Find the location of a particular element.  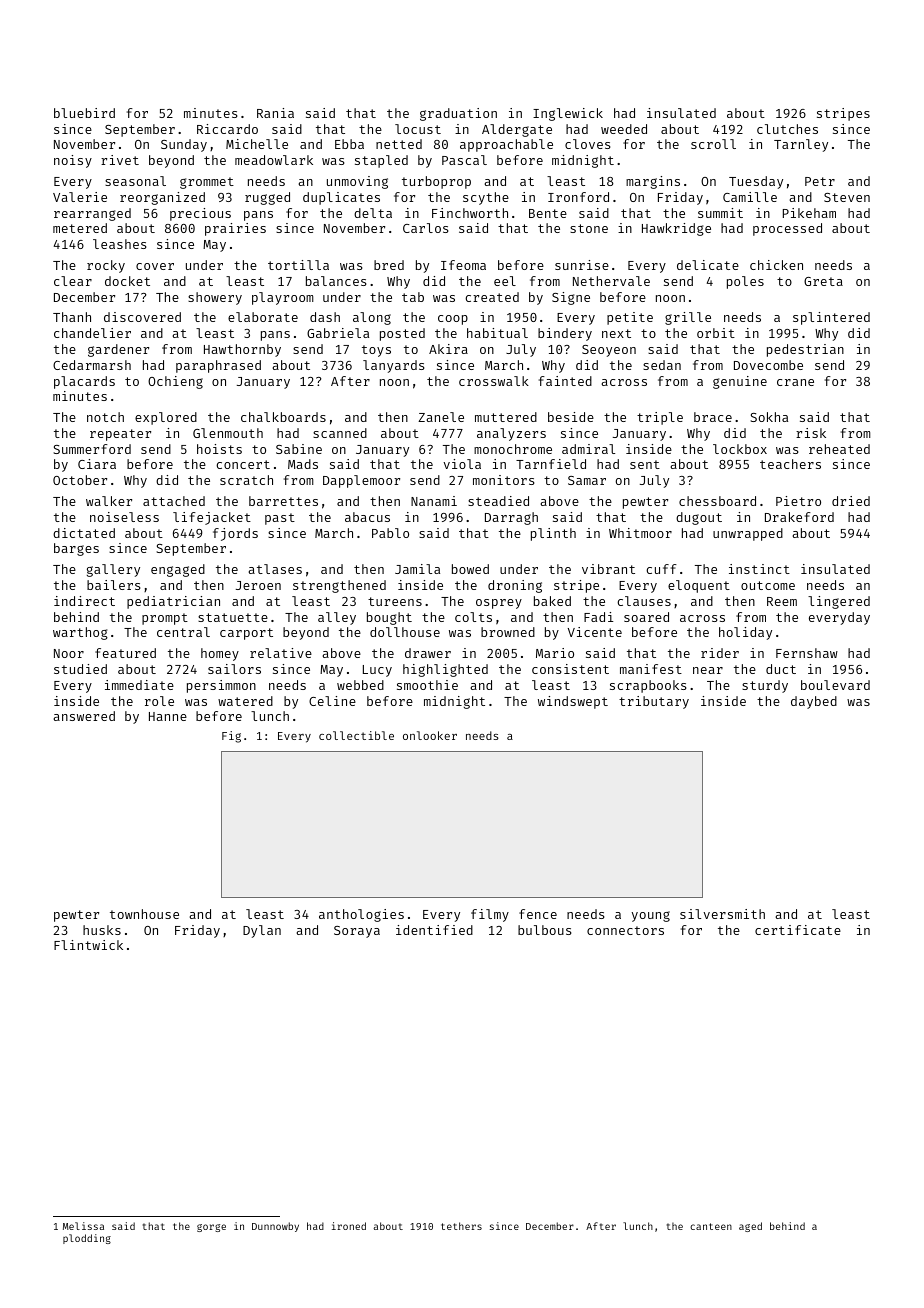

dugout is located at coordinates (699, 518).
